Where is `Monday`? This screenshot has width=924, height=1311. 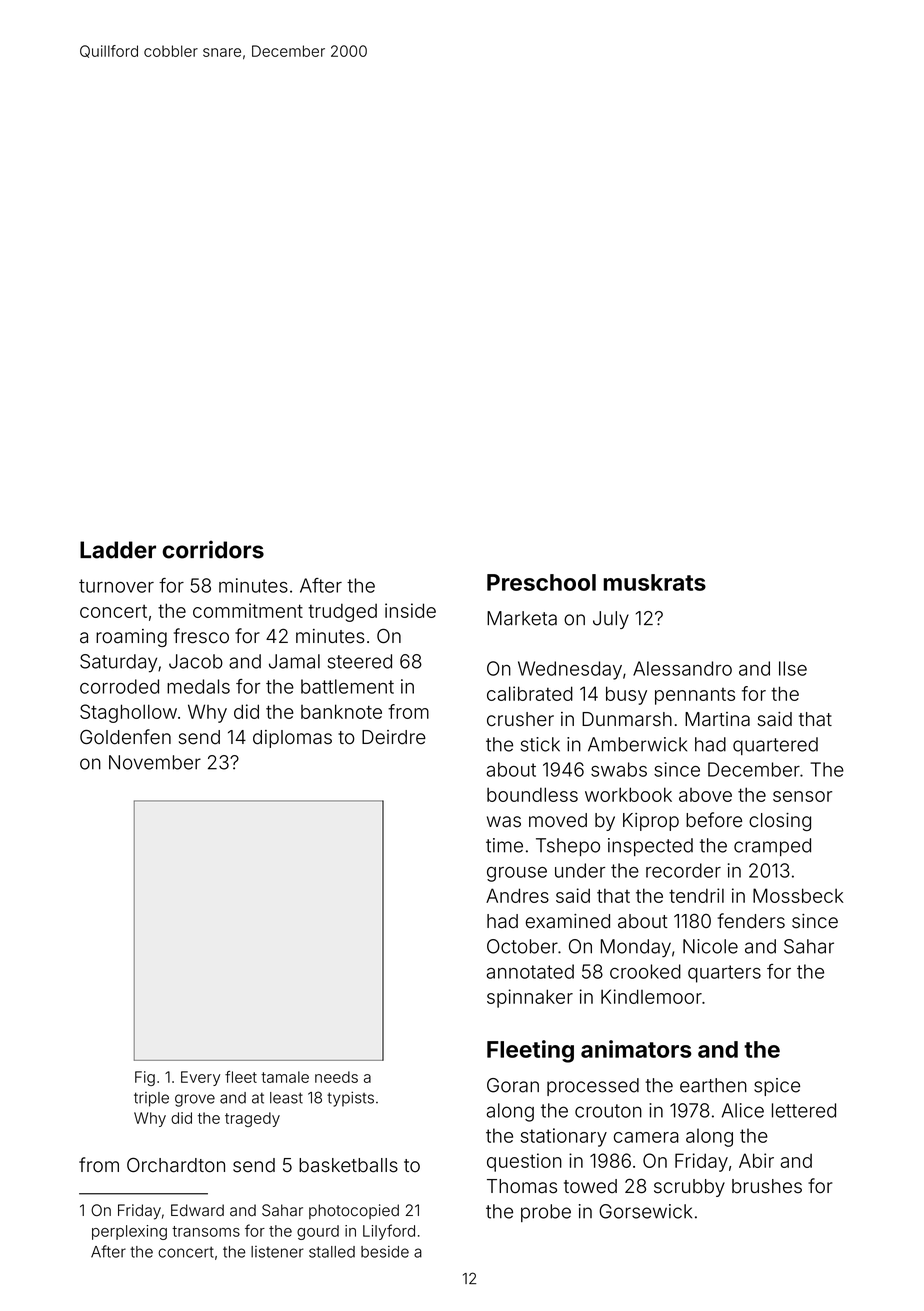
Monday is located at coordinates (636, 948).
